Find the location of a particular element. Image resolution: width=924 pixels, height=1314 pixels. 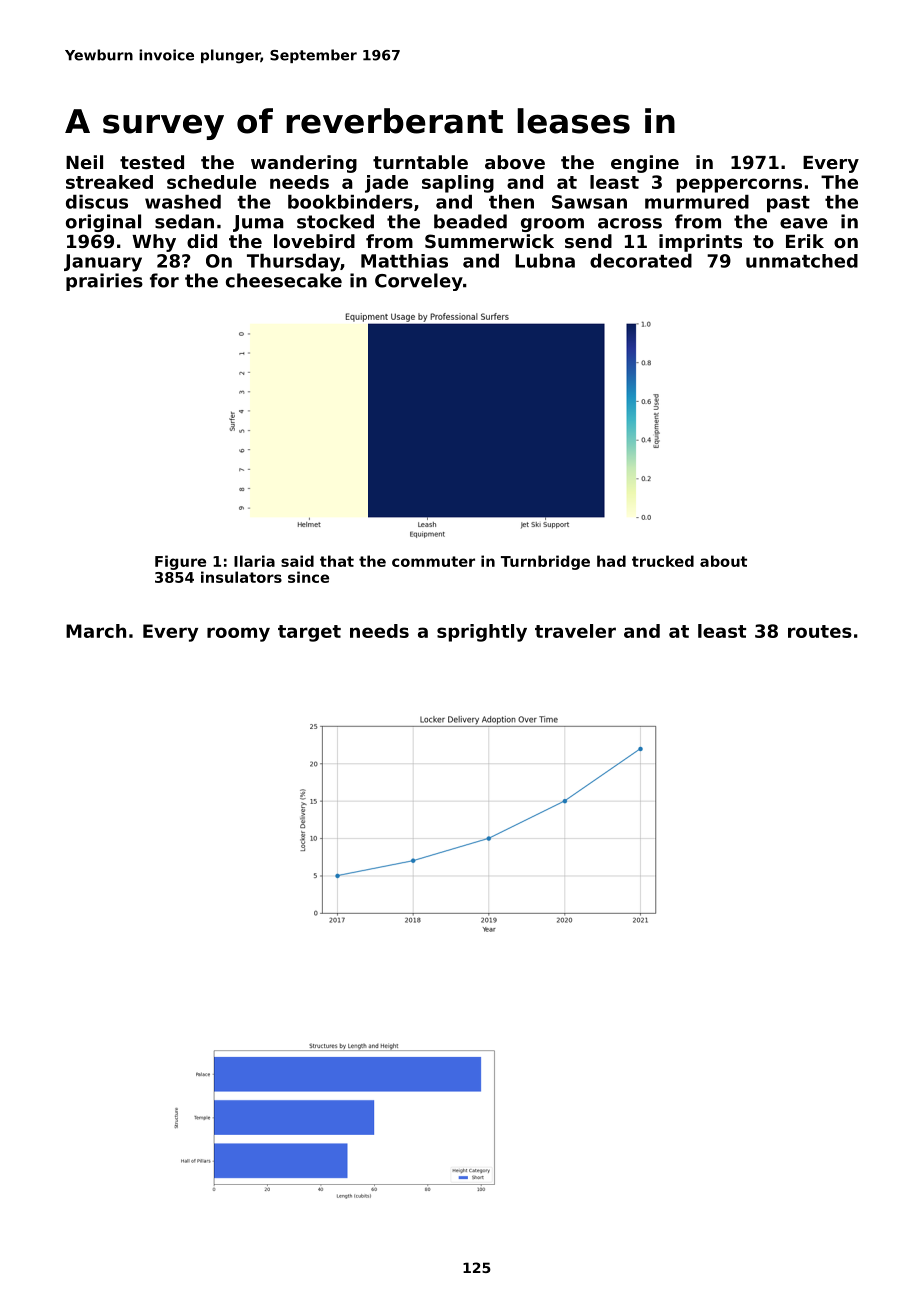

routes is located at coordinates (820, 631).
